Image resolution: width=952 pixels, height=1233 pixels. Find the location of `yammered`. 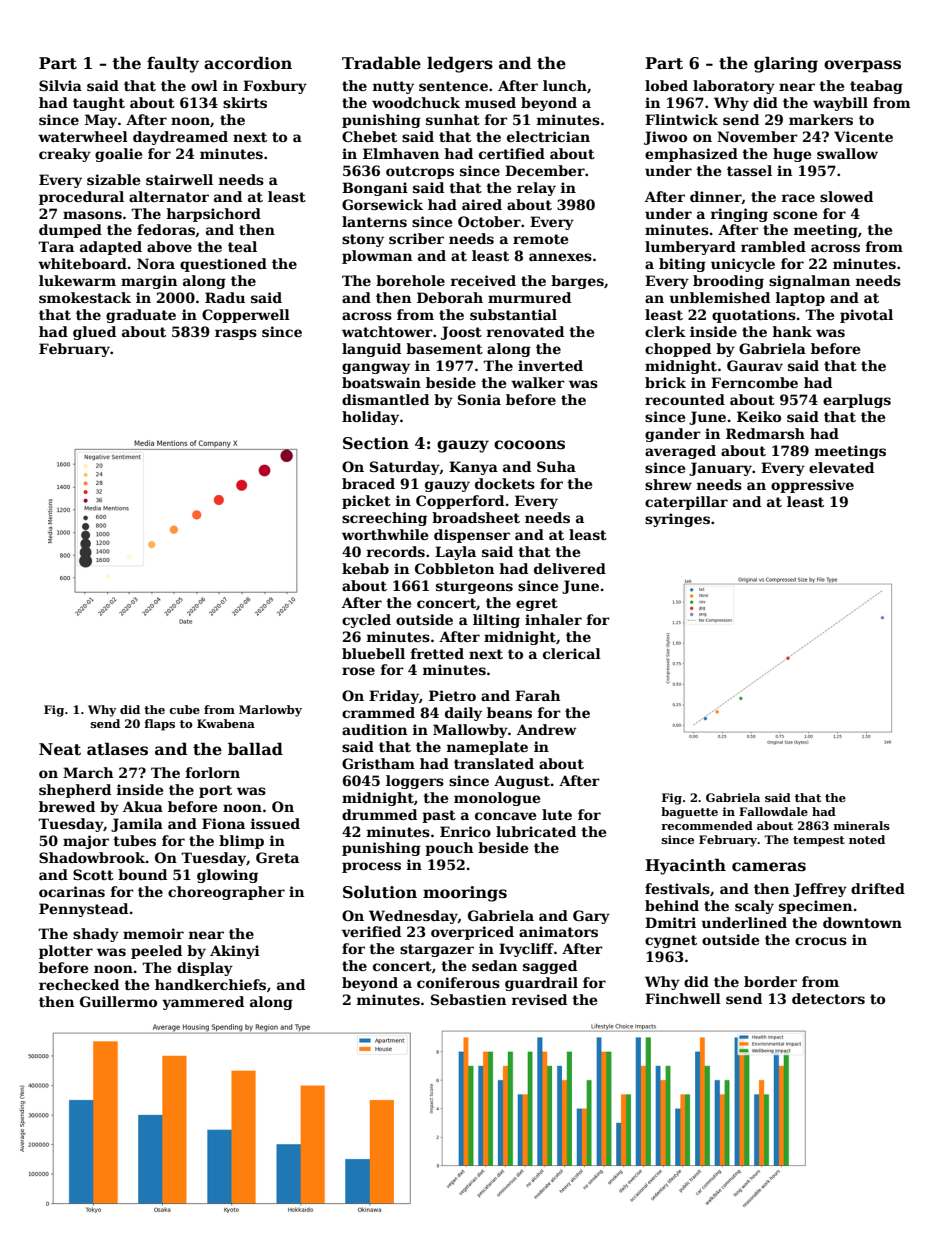

yammered is located at coordinates (203, 1003).
